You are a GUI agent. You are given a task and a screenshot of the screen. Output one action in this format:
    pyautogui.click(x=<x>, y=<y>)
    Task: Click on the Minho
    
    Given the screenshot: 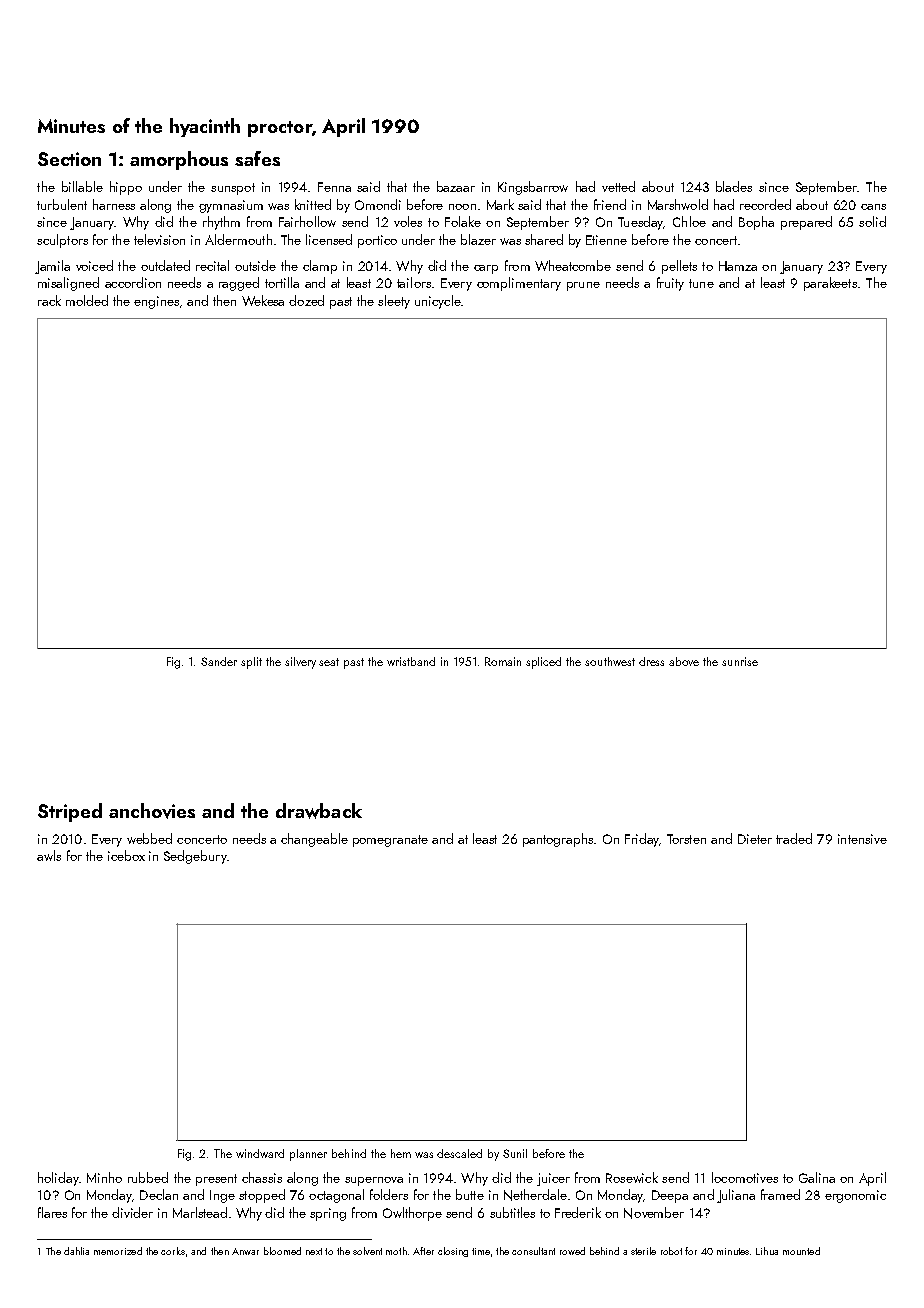 What is the action you would take?
    pyautogui.click(x=104, y=1177)
